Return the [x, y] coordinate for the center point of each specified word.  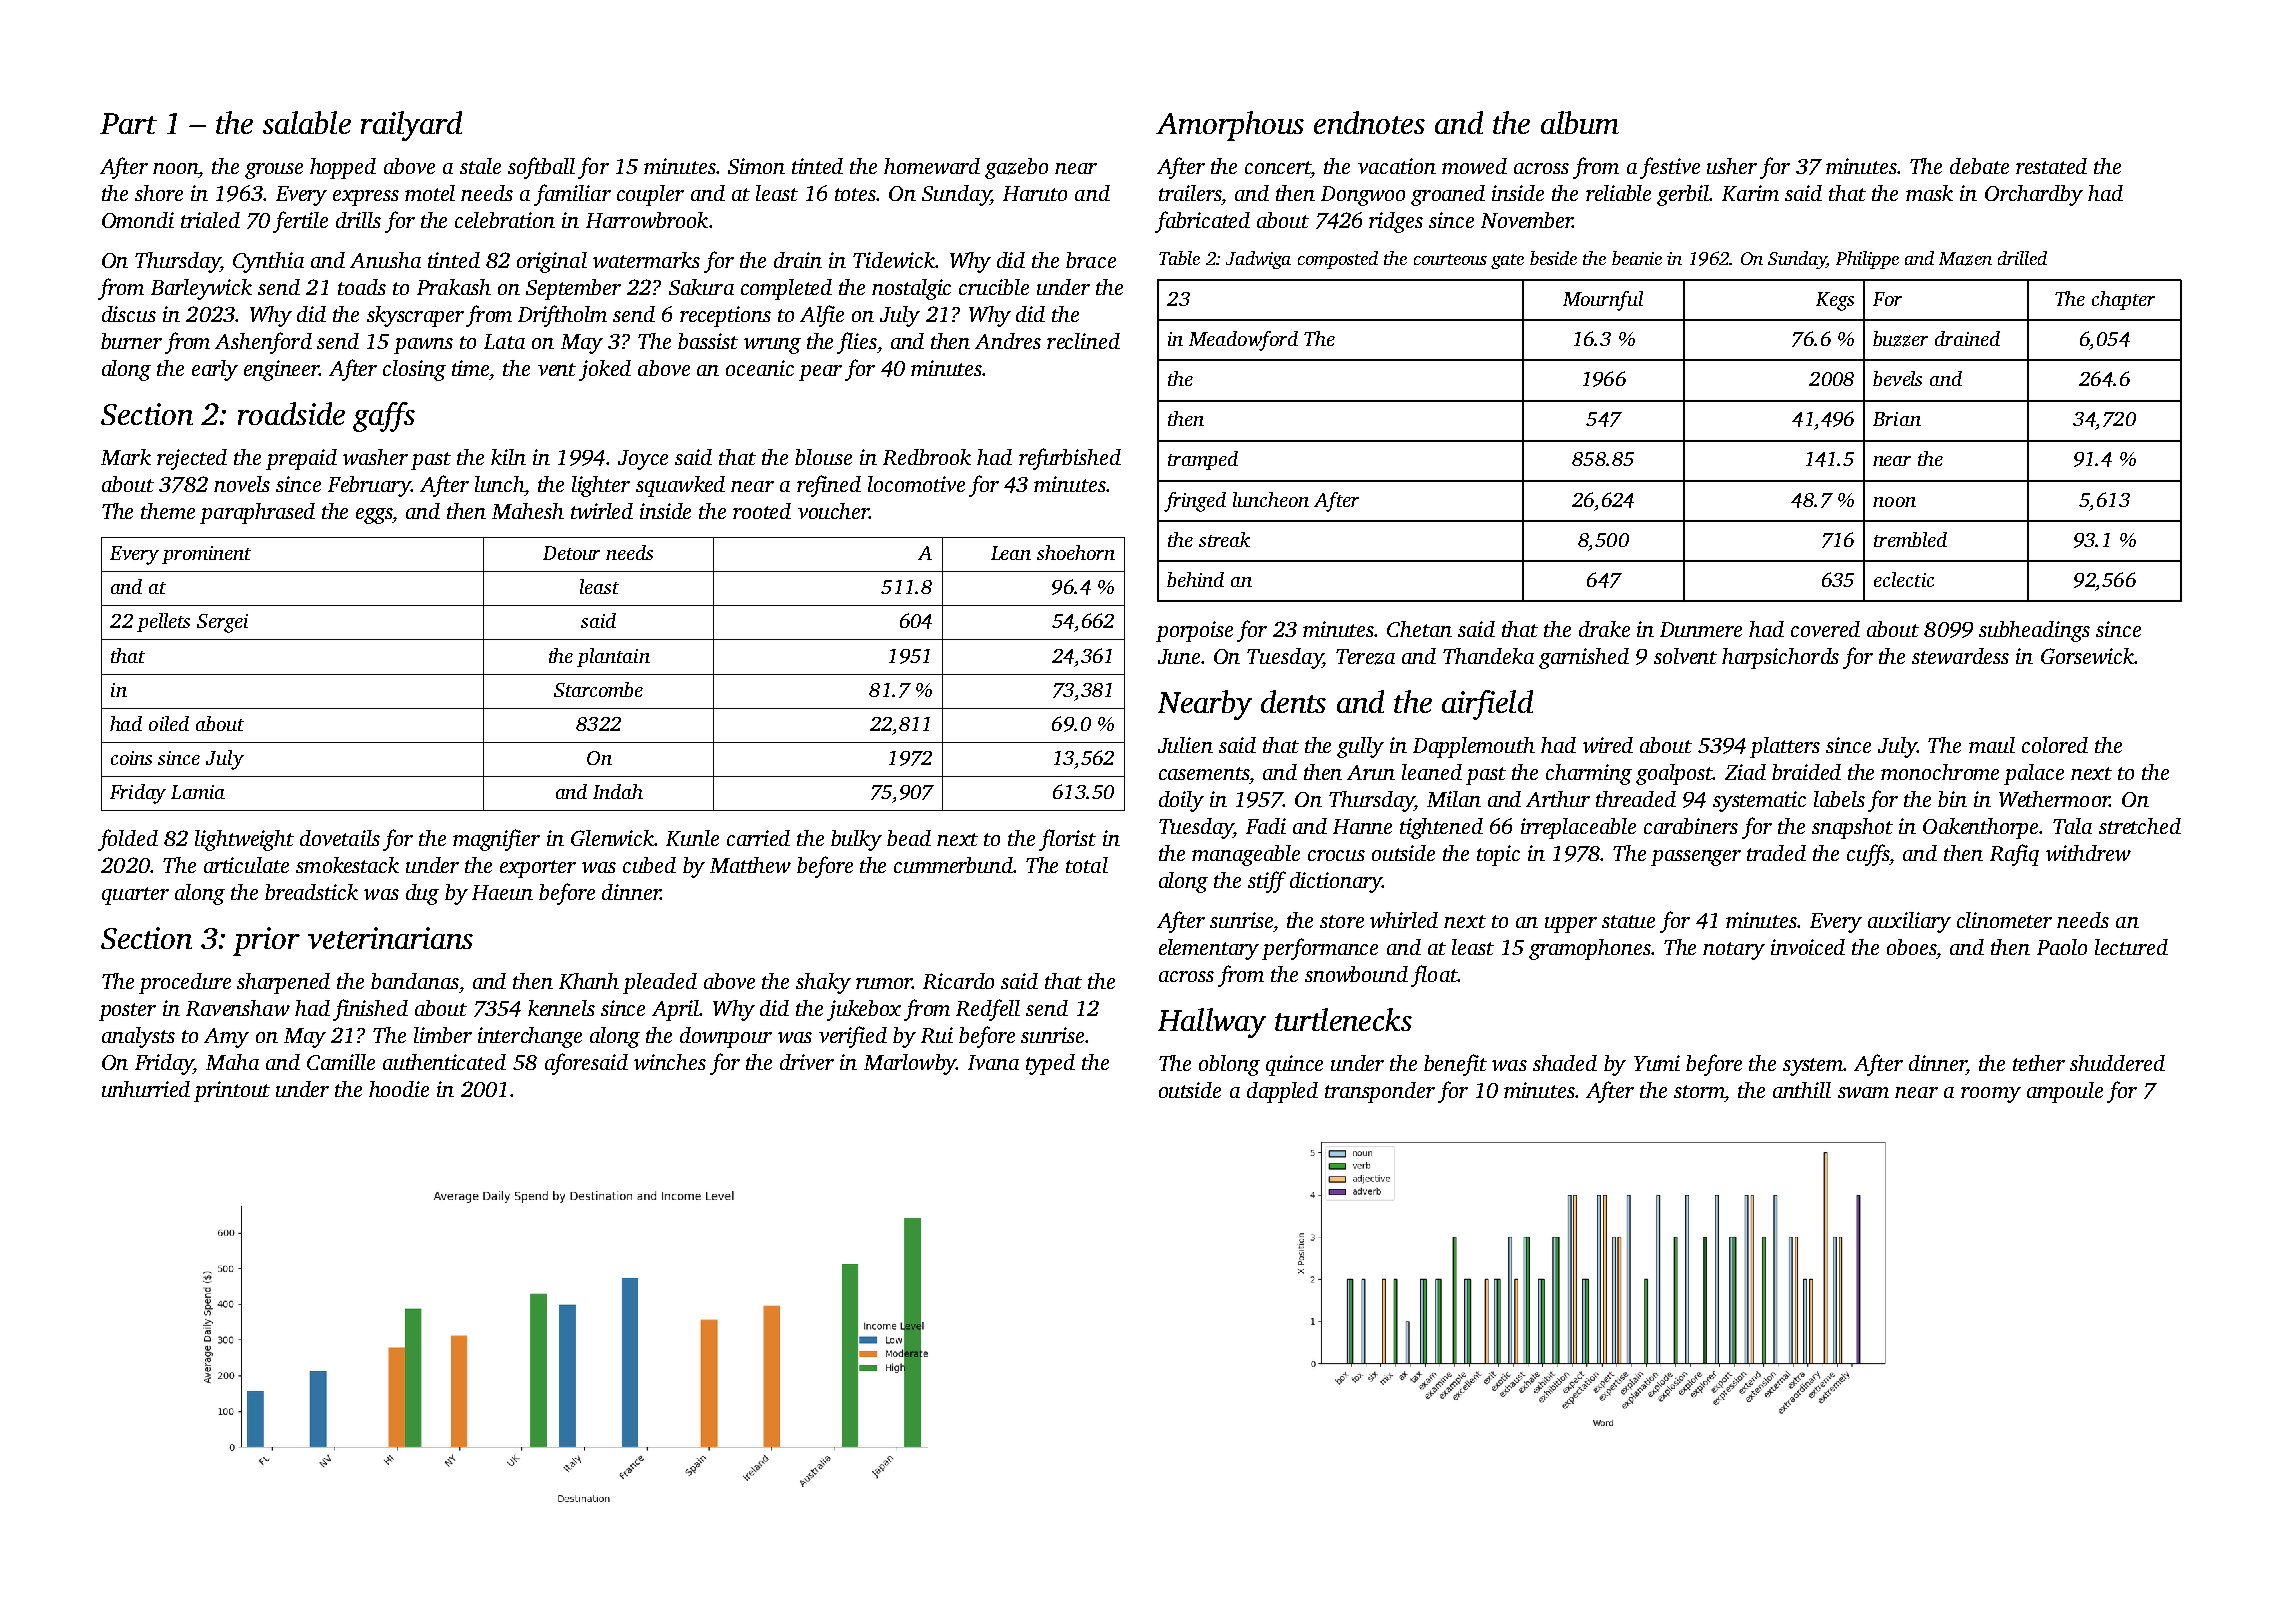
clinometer [2004, 920]
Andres [1008, 341]
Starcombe [598, 689]
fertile [300, 222]
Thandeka [1488, 656]
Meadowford [1243, 341]
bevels [1897, 378]
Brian [1897, 419]
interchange [530, 1037]
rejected [192, 459]
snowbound [1356, 974]
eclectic [1904, 579]
